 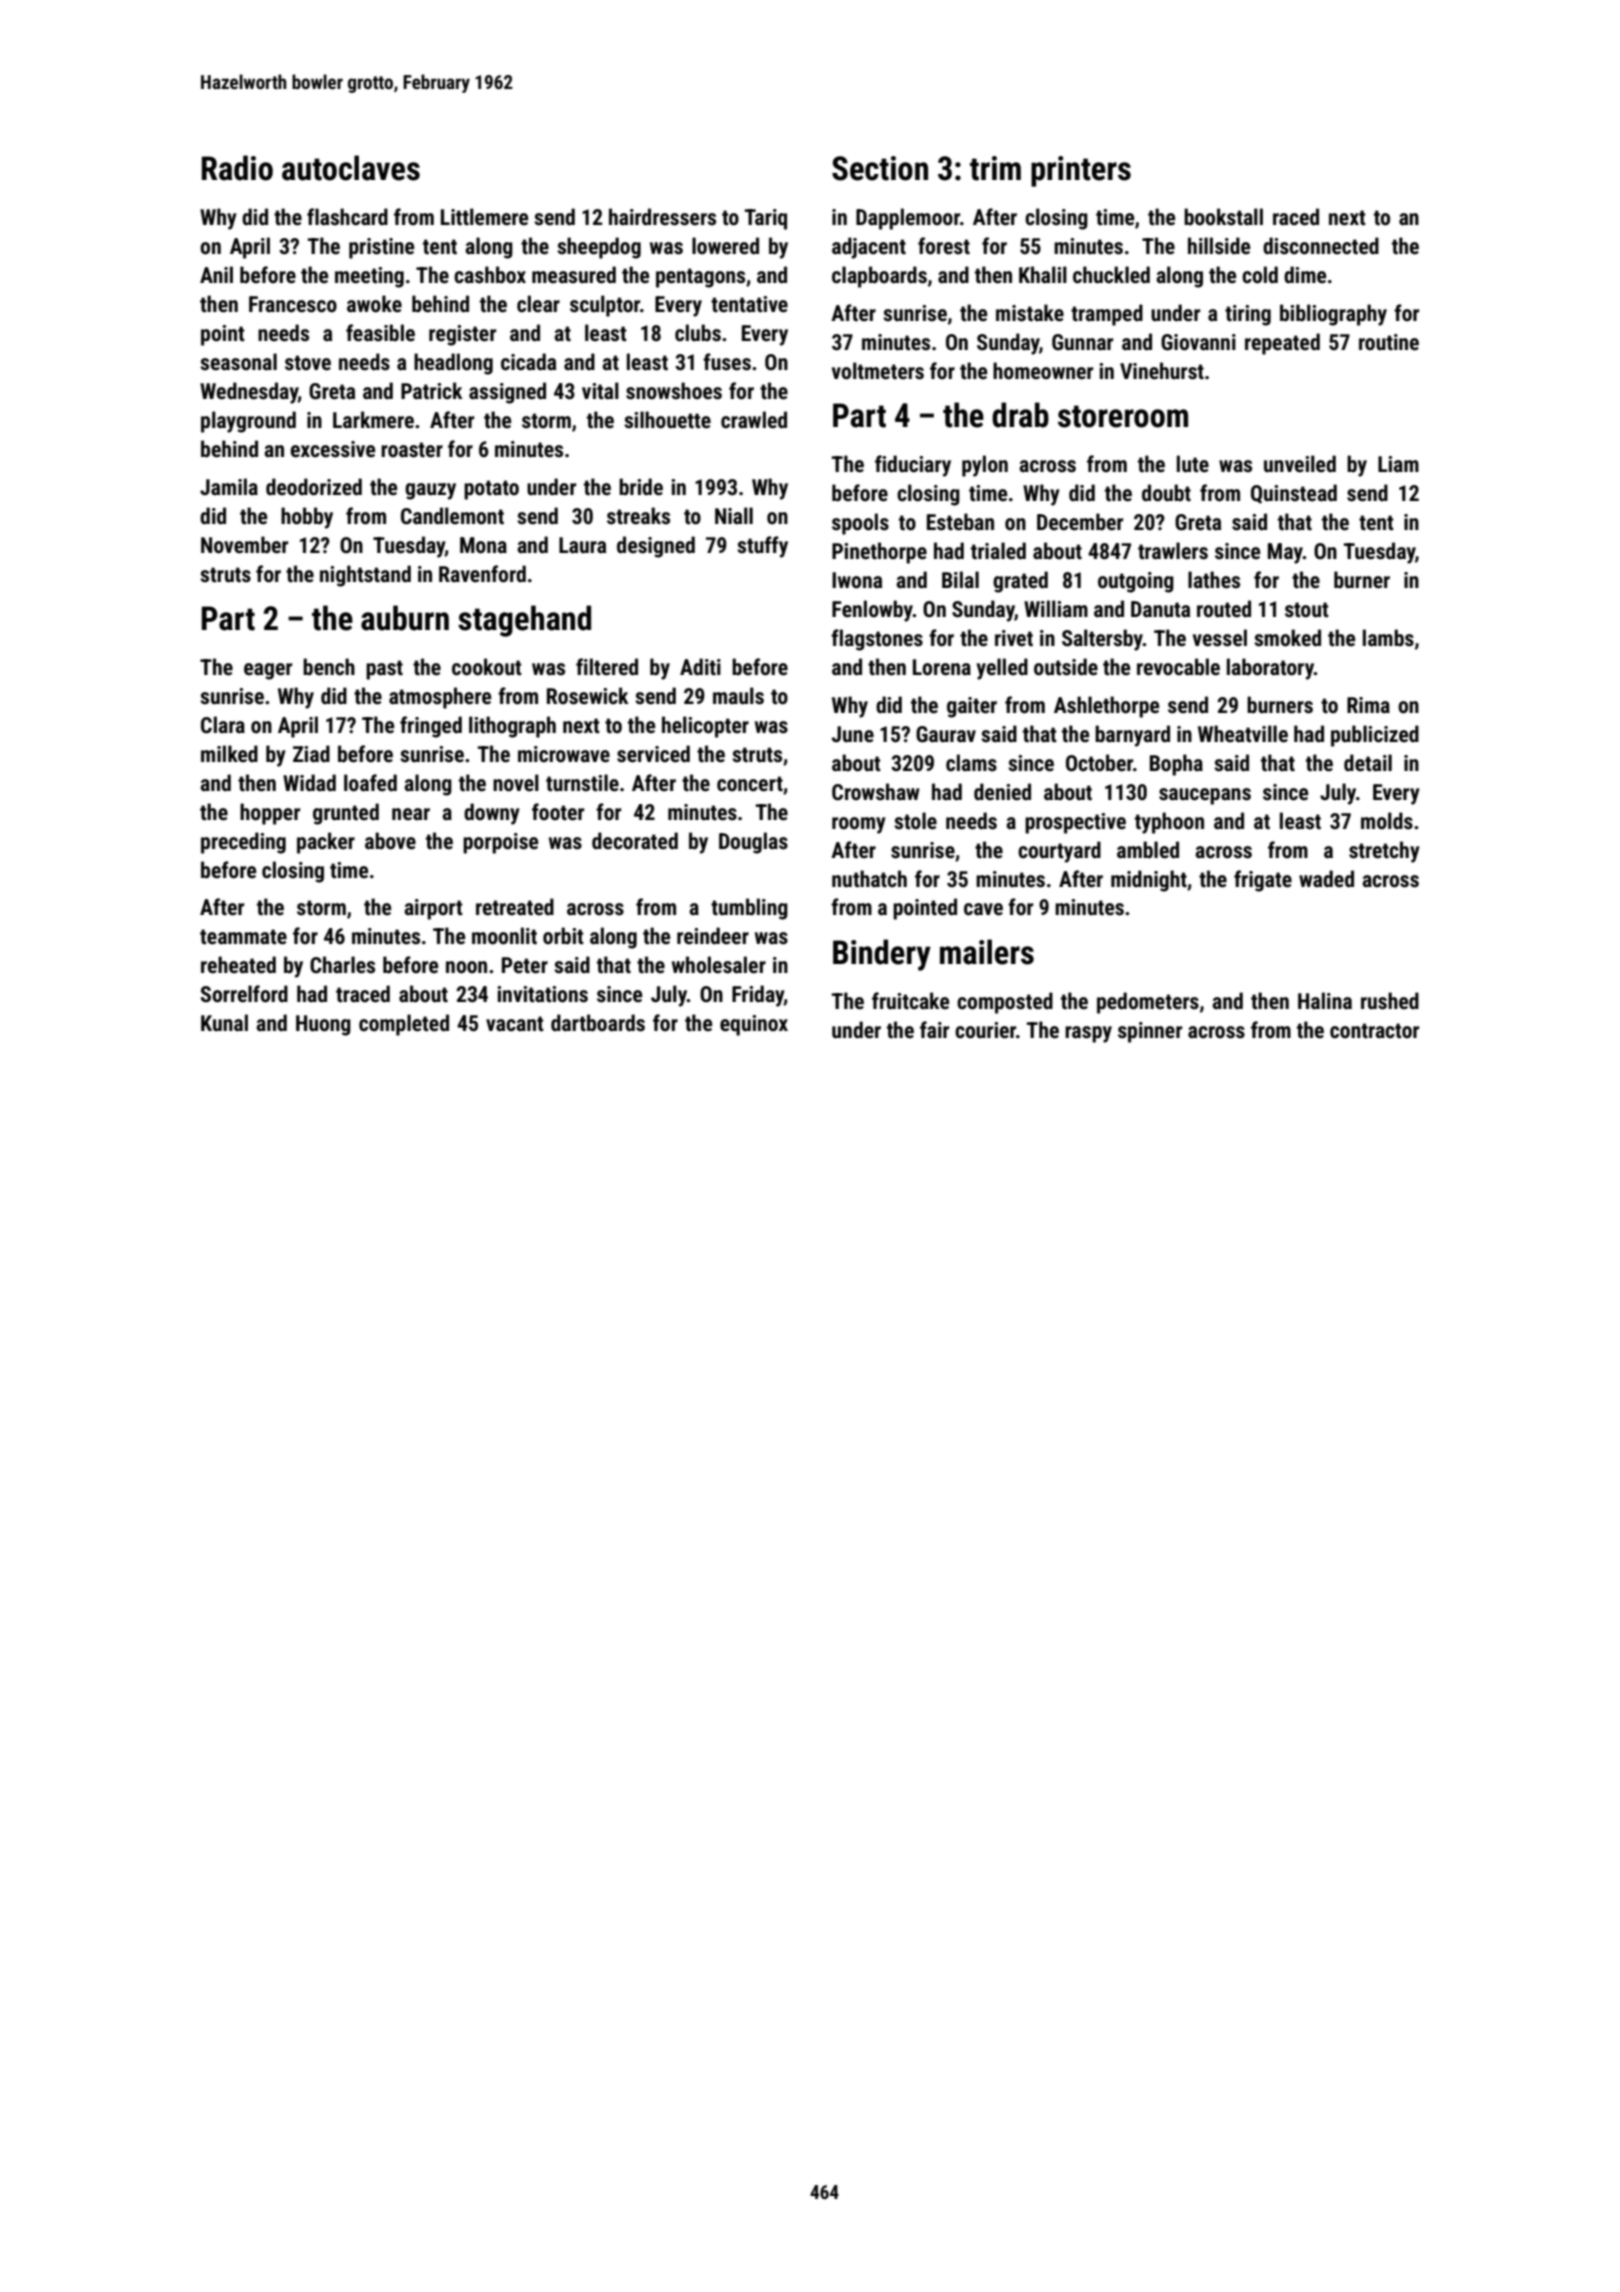 What do you see at coordinates (515, 1024) in the document?
I see `vacant` at bounding box center [515, 1024].
